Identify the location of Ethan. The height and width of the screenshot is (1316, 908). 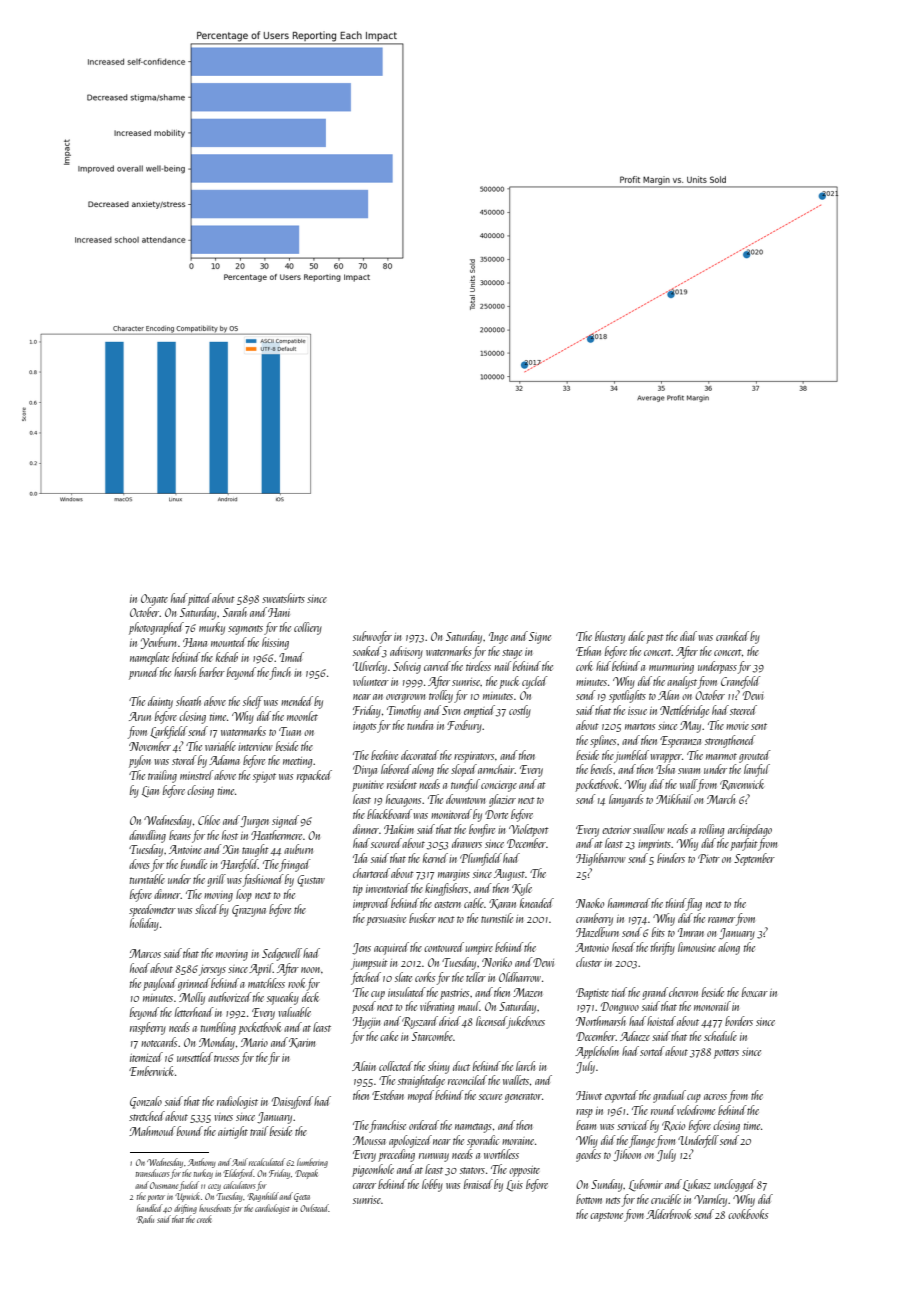
(588, 651).
